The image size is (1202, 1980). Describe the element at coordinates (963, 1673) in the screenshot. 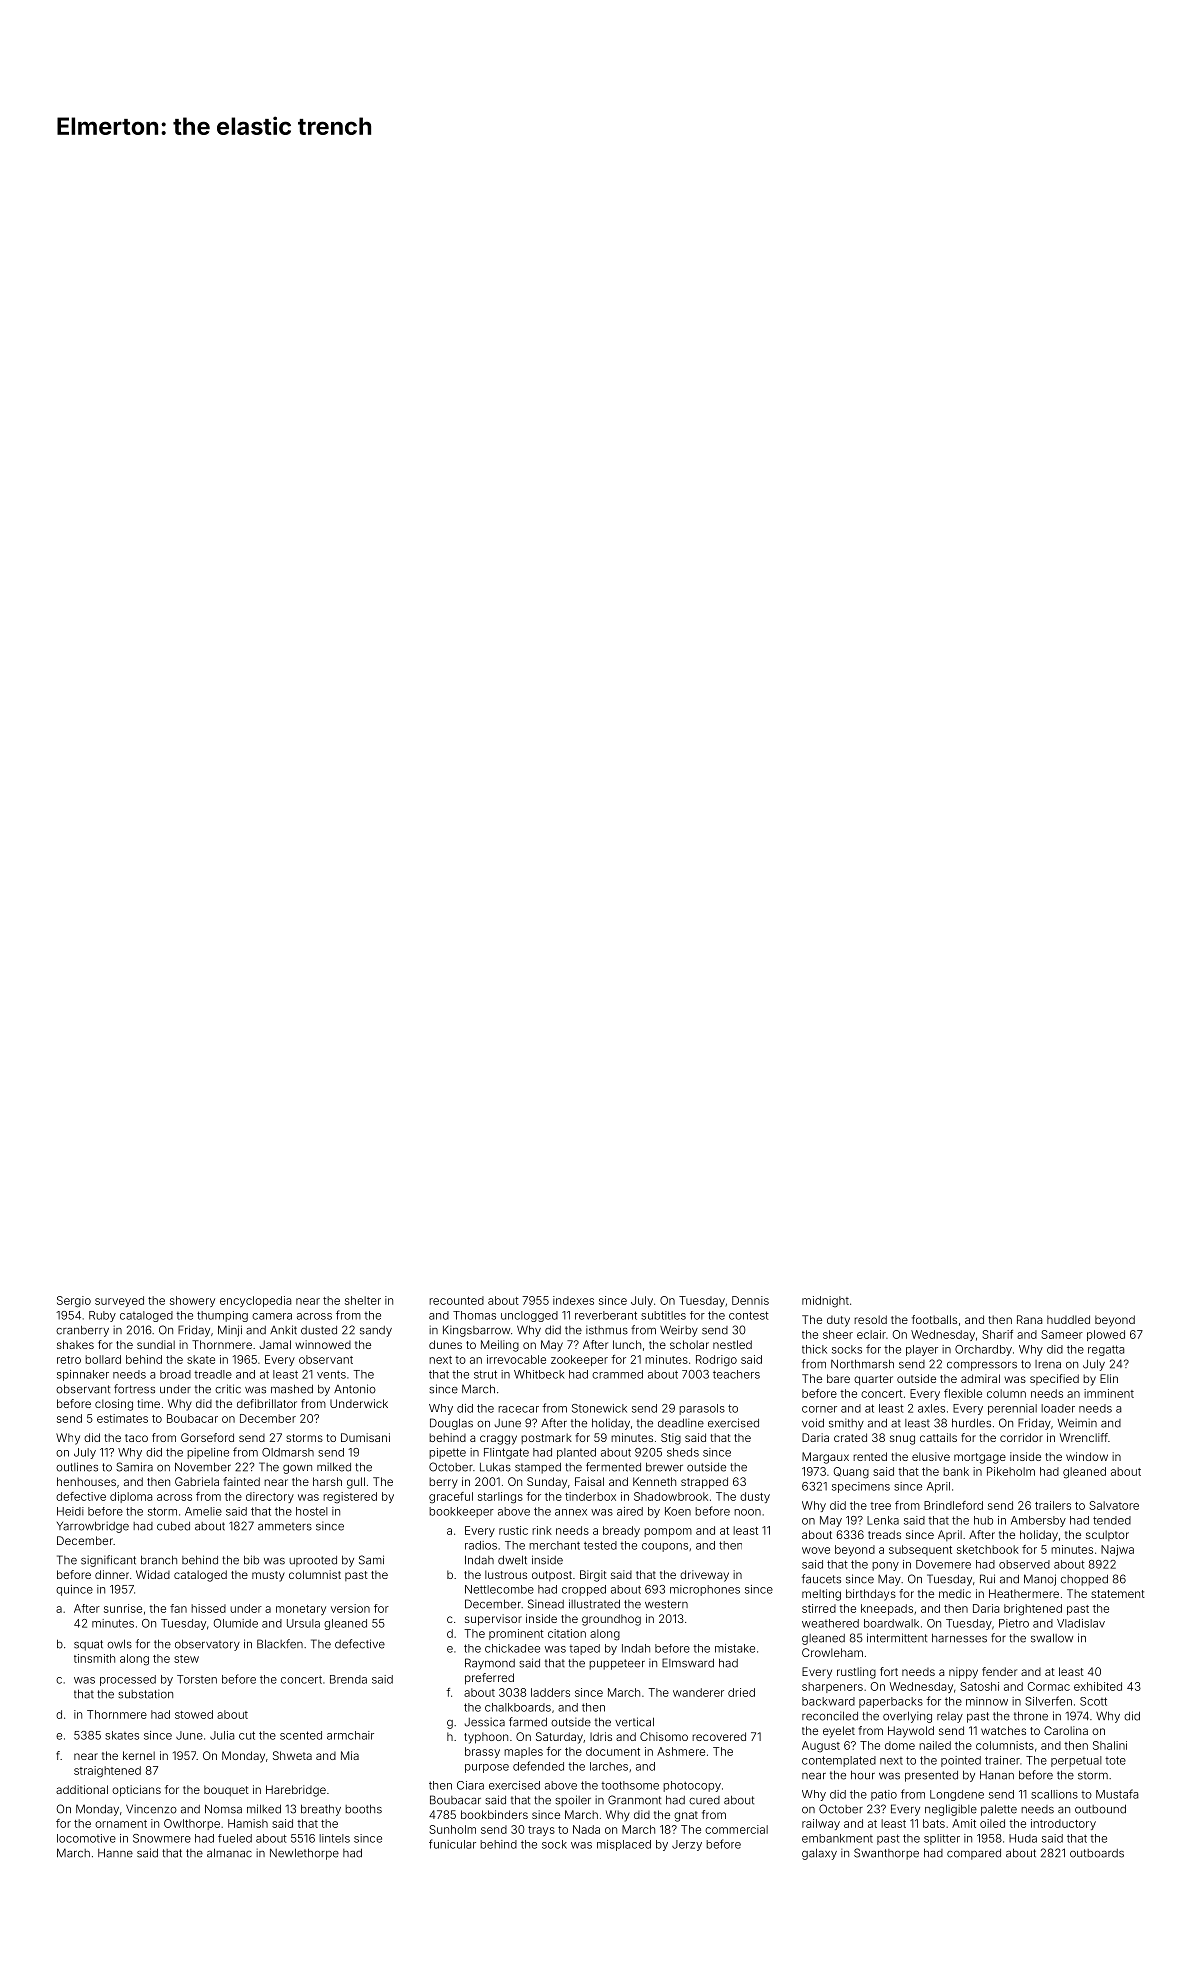

I see `nippy` at that location.
